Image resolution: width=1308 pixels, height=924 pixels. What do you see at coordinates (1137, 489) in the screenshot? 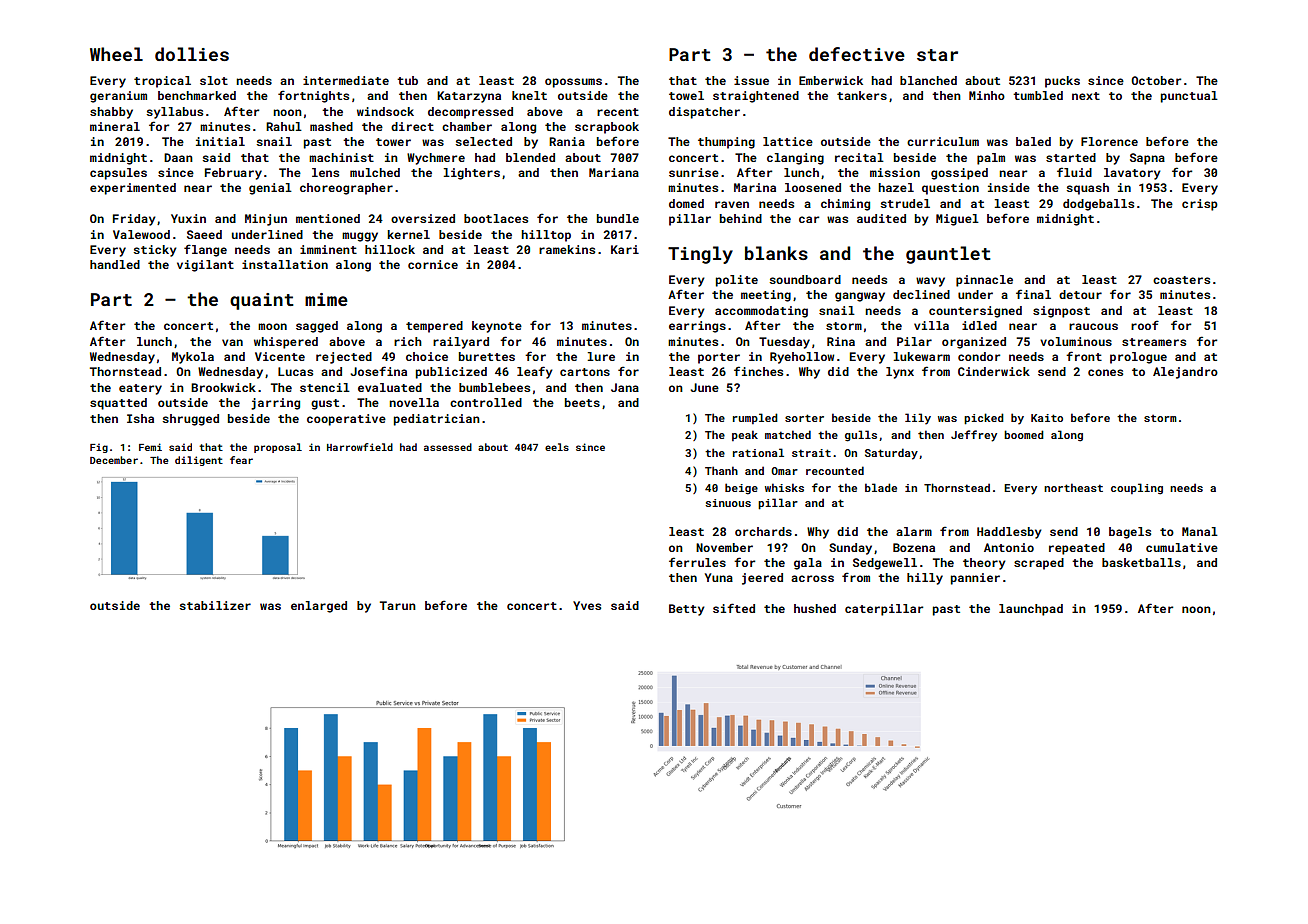
I see `coupling` at bounding box center [1137, 489].
